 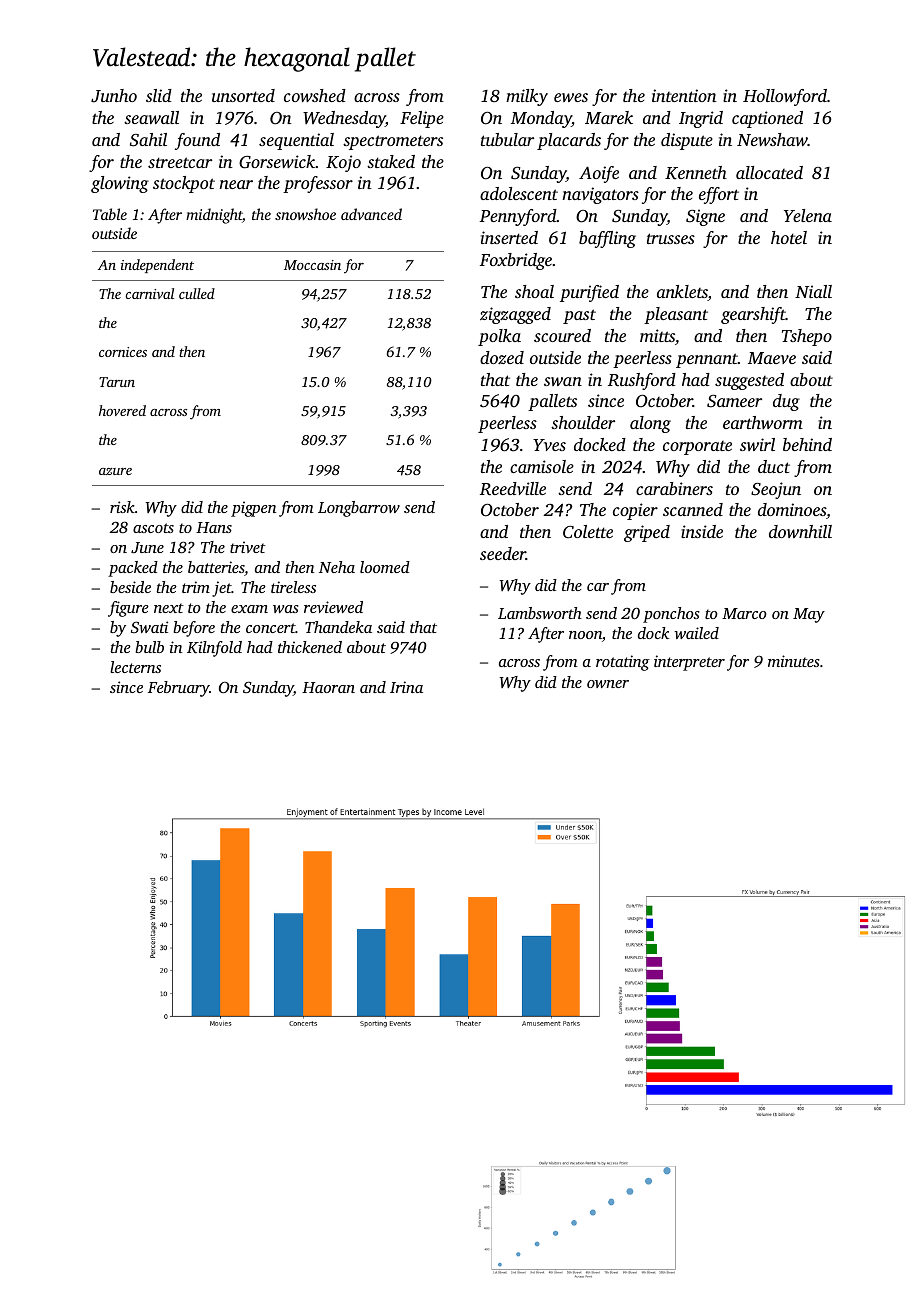 I want to click on corporate, so click(x=697, y=448).
